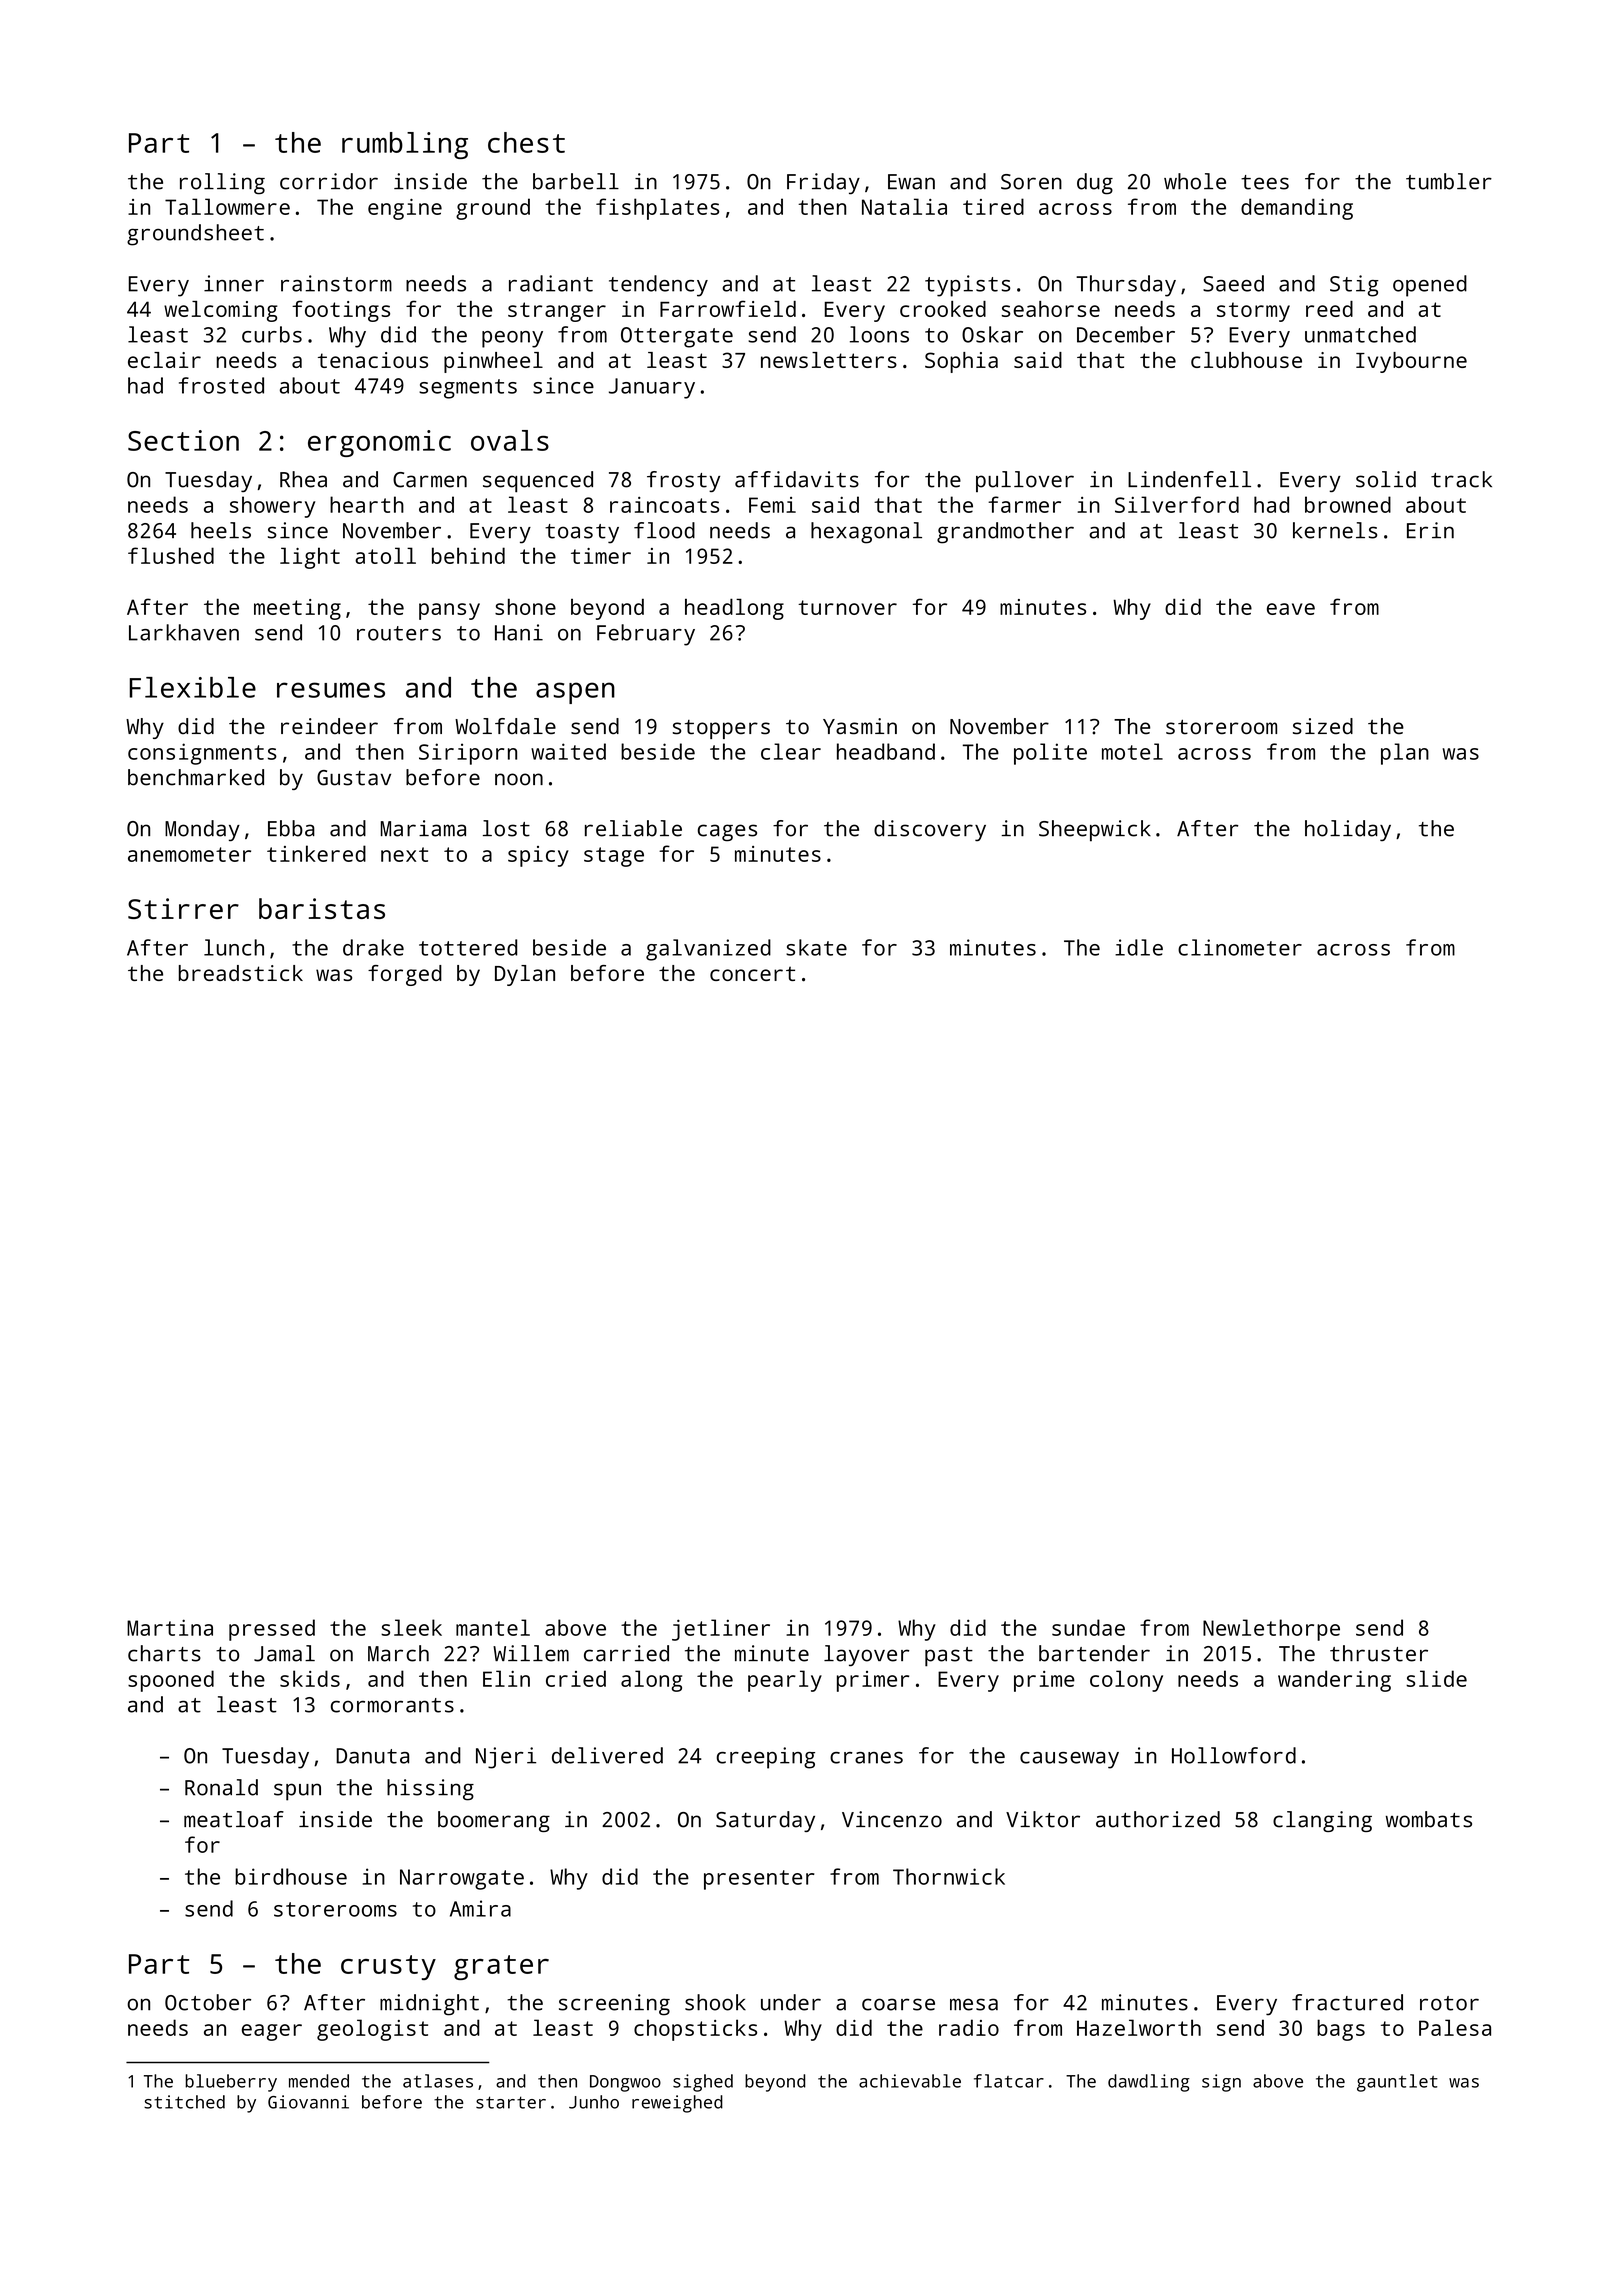 The width and height of the screenshot is (1620, 2292). Describe the element at coordinates (1397, 2083) in the screenshot. I see `gauntlet` at that location.
